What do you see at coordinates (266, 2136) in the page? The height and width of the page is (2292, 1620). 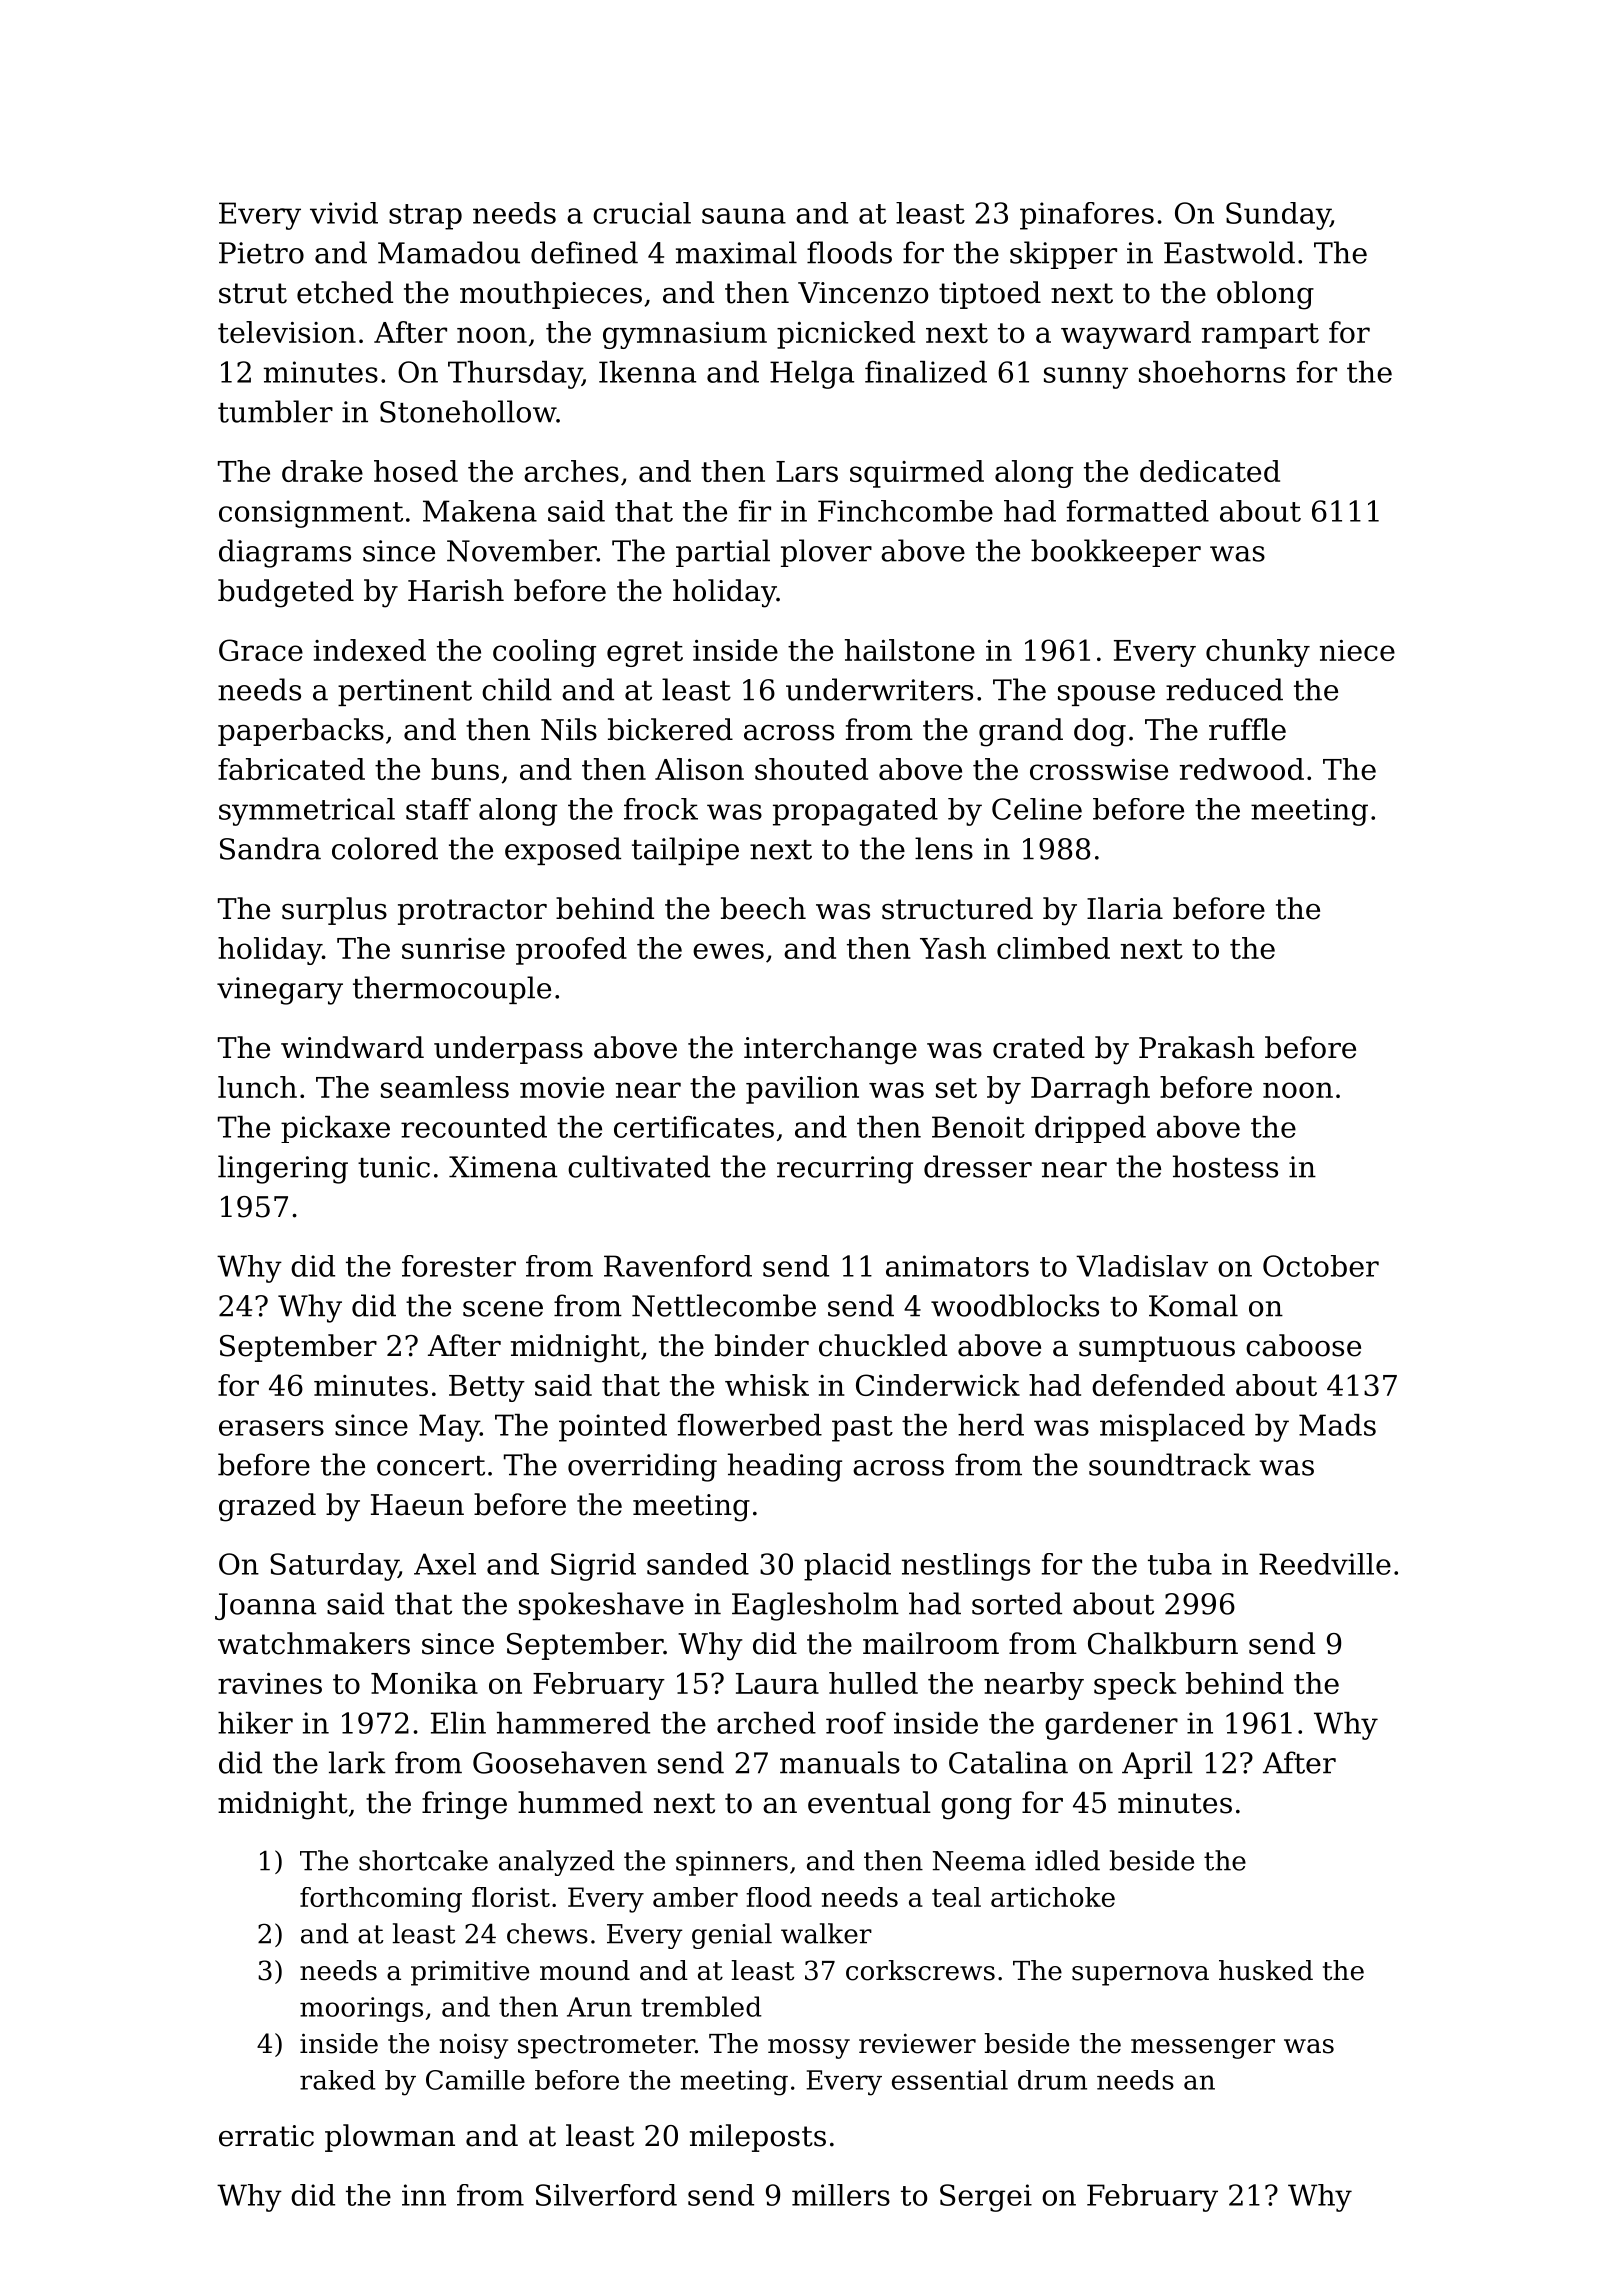 I see `erratic` at bounding box center [266, 2136].
